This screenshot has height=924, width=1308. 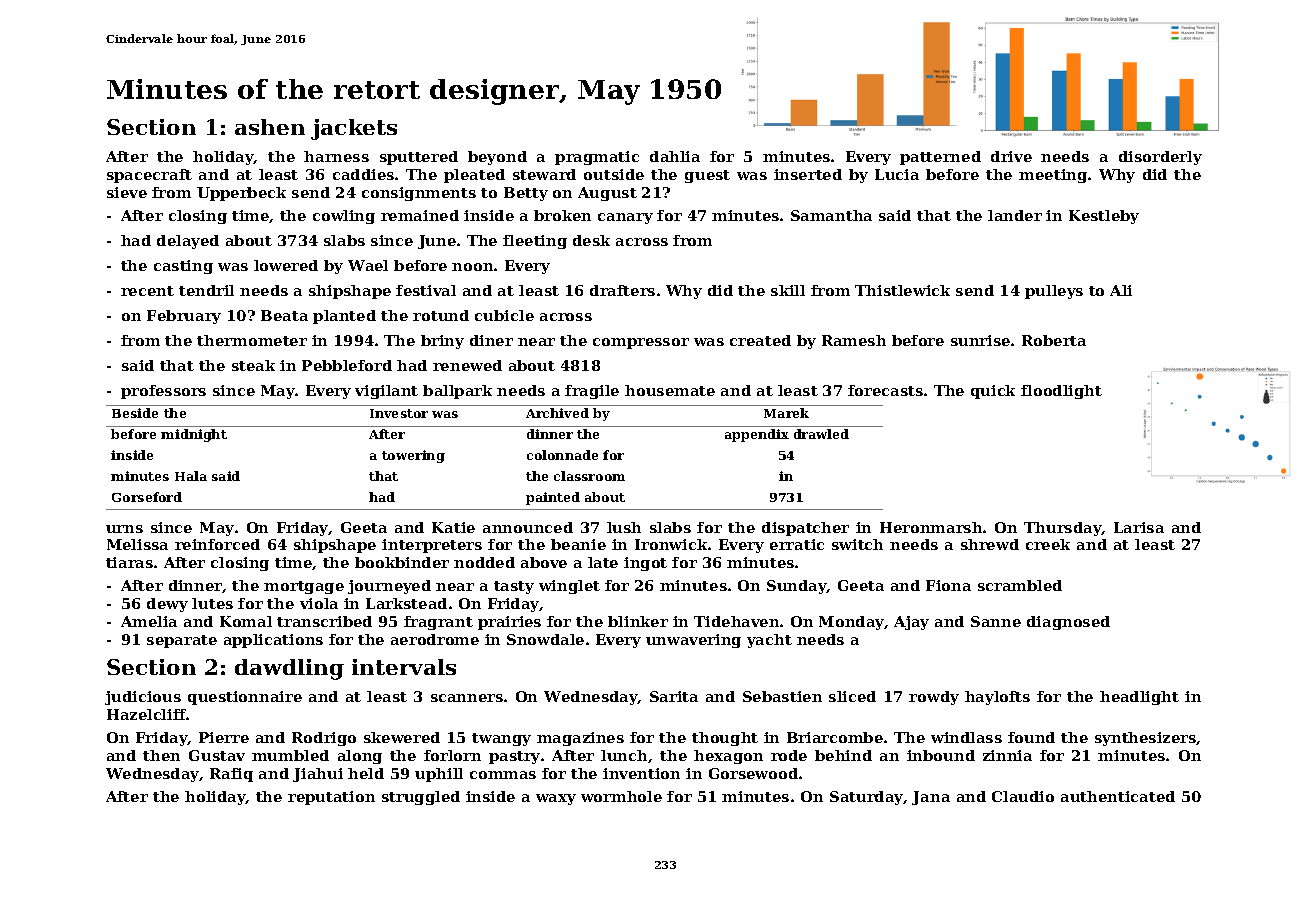 I want to click on Katie, so click(x=453, y=527).
